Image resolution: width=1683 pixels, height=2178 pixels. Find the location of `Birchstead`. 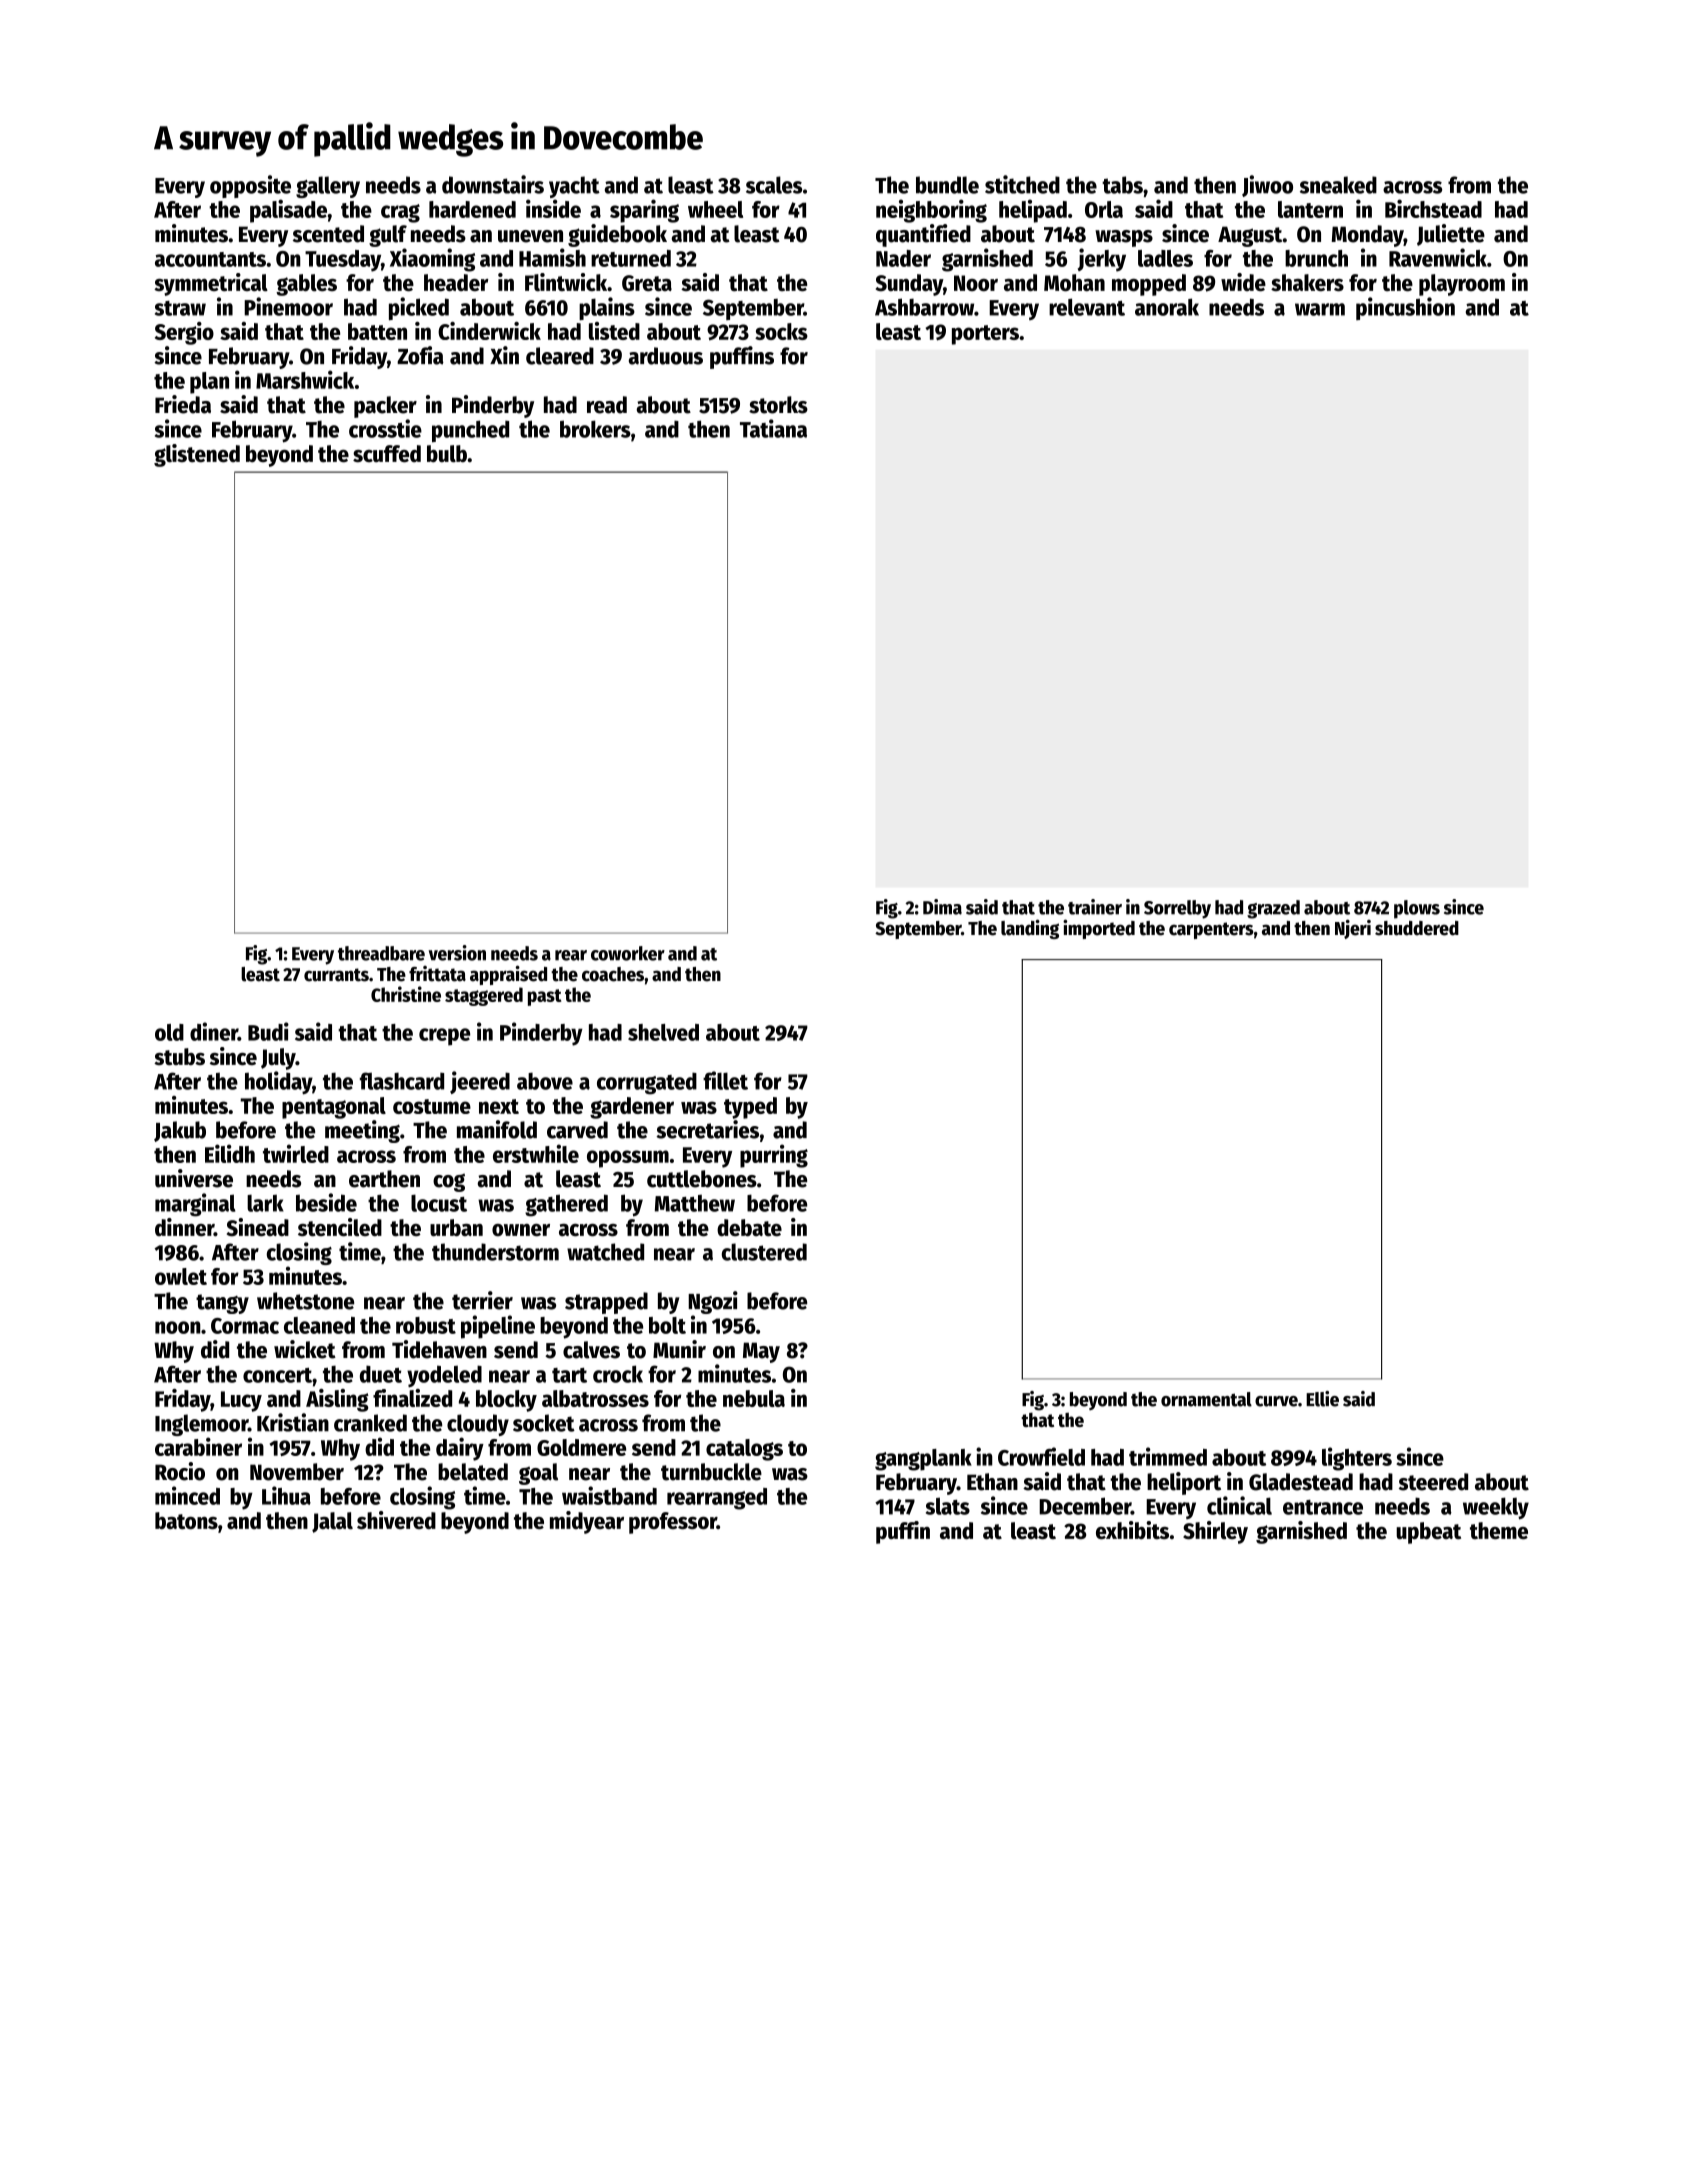

Birchstead is located at coordinates (1433, 208).
